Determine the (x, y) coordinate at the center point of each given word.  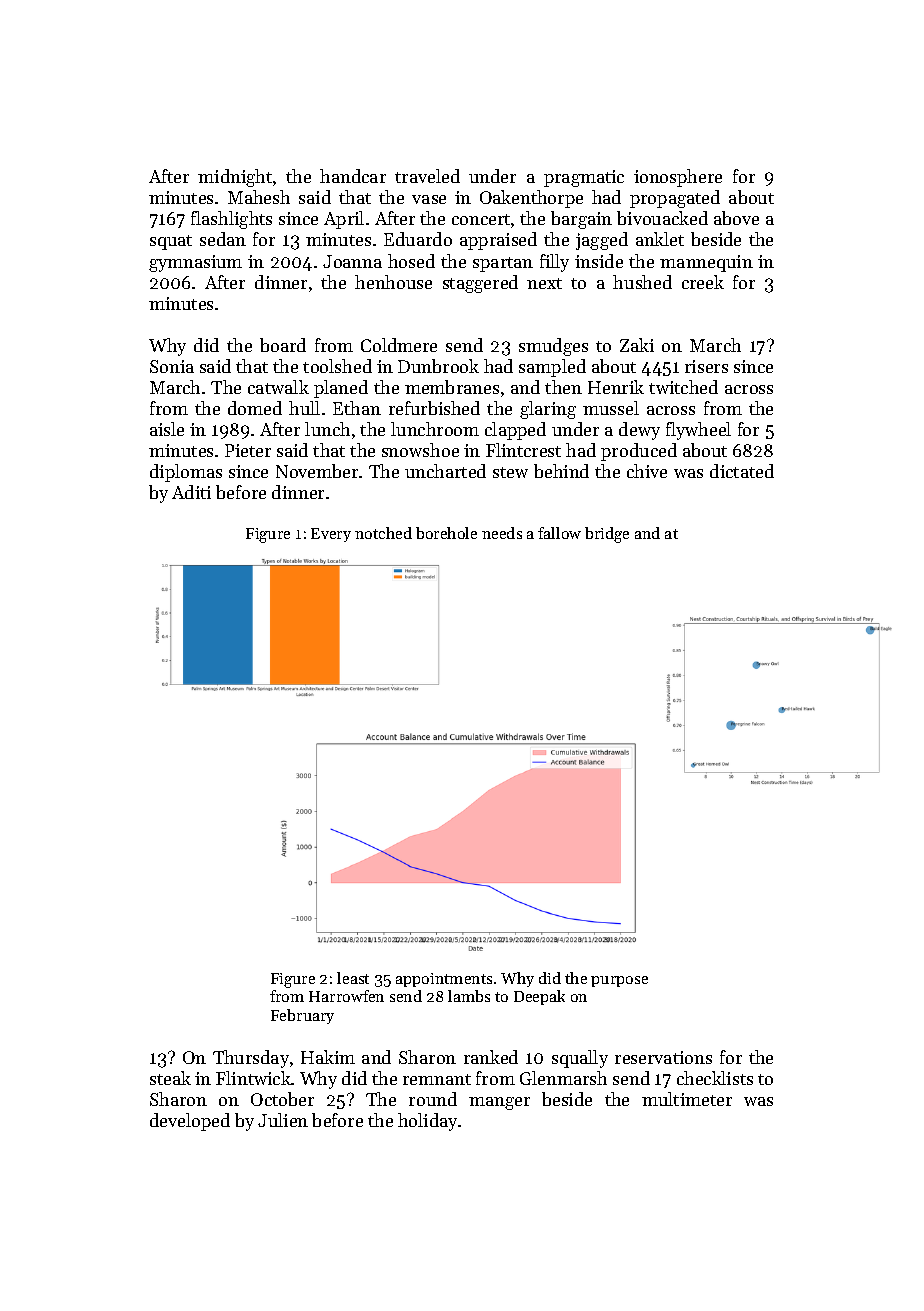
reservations (663, 1057)
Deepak (539, 997)
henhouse (393, 282)
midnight (235, 178)
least (353, 978)
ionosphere (678, 178)
